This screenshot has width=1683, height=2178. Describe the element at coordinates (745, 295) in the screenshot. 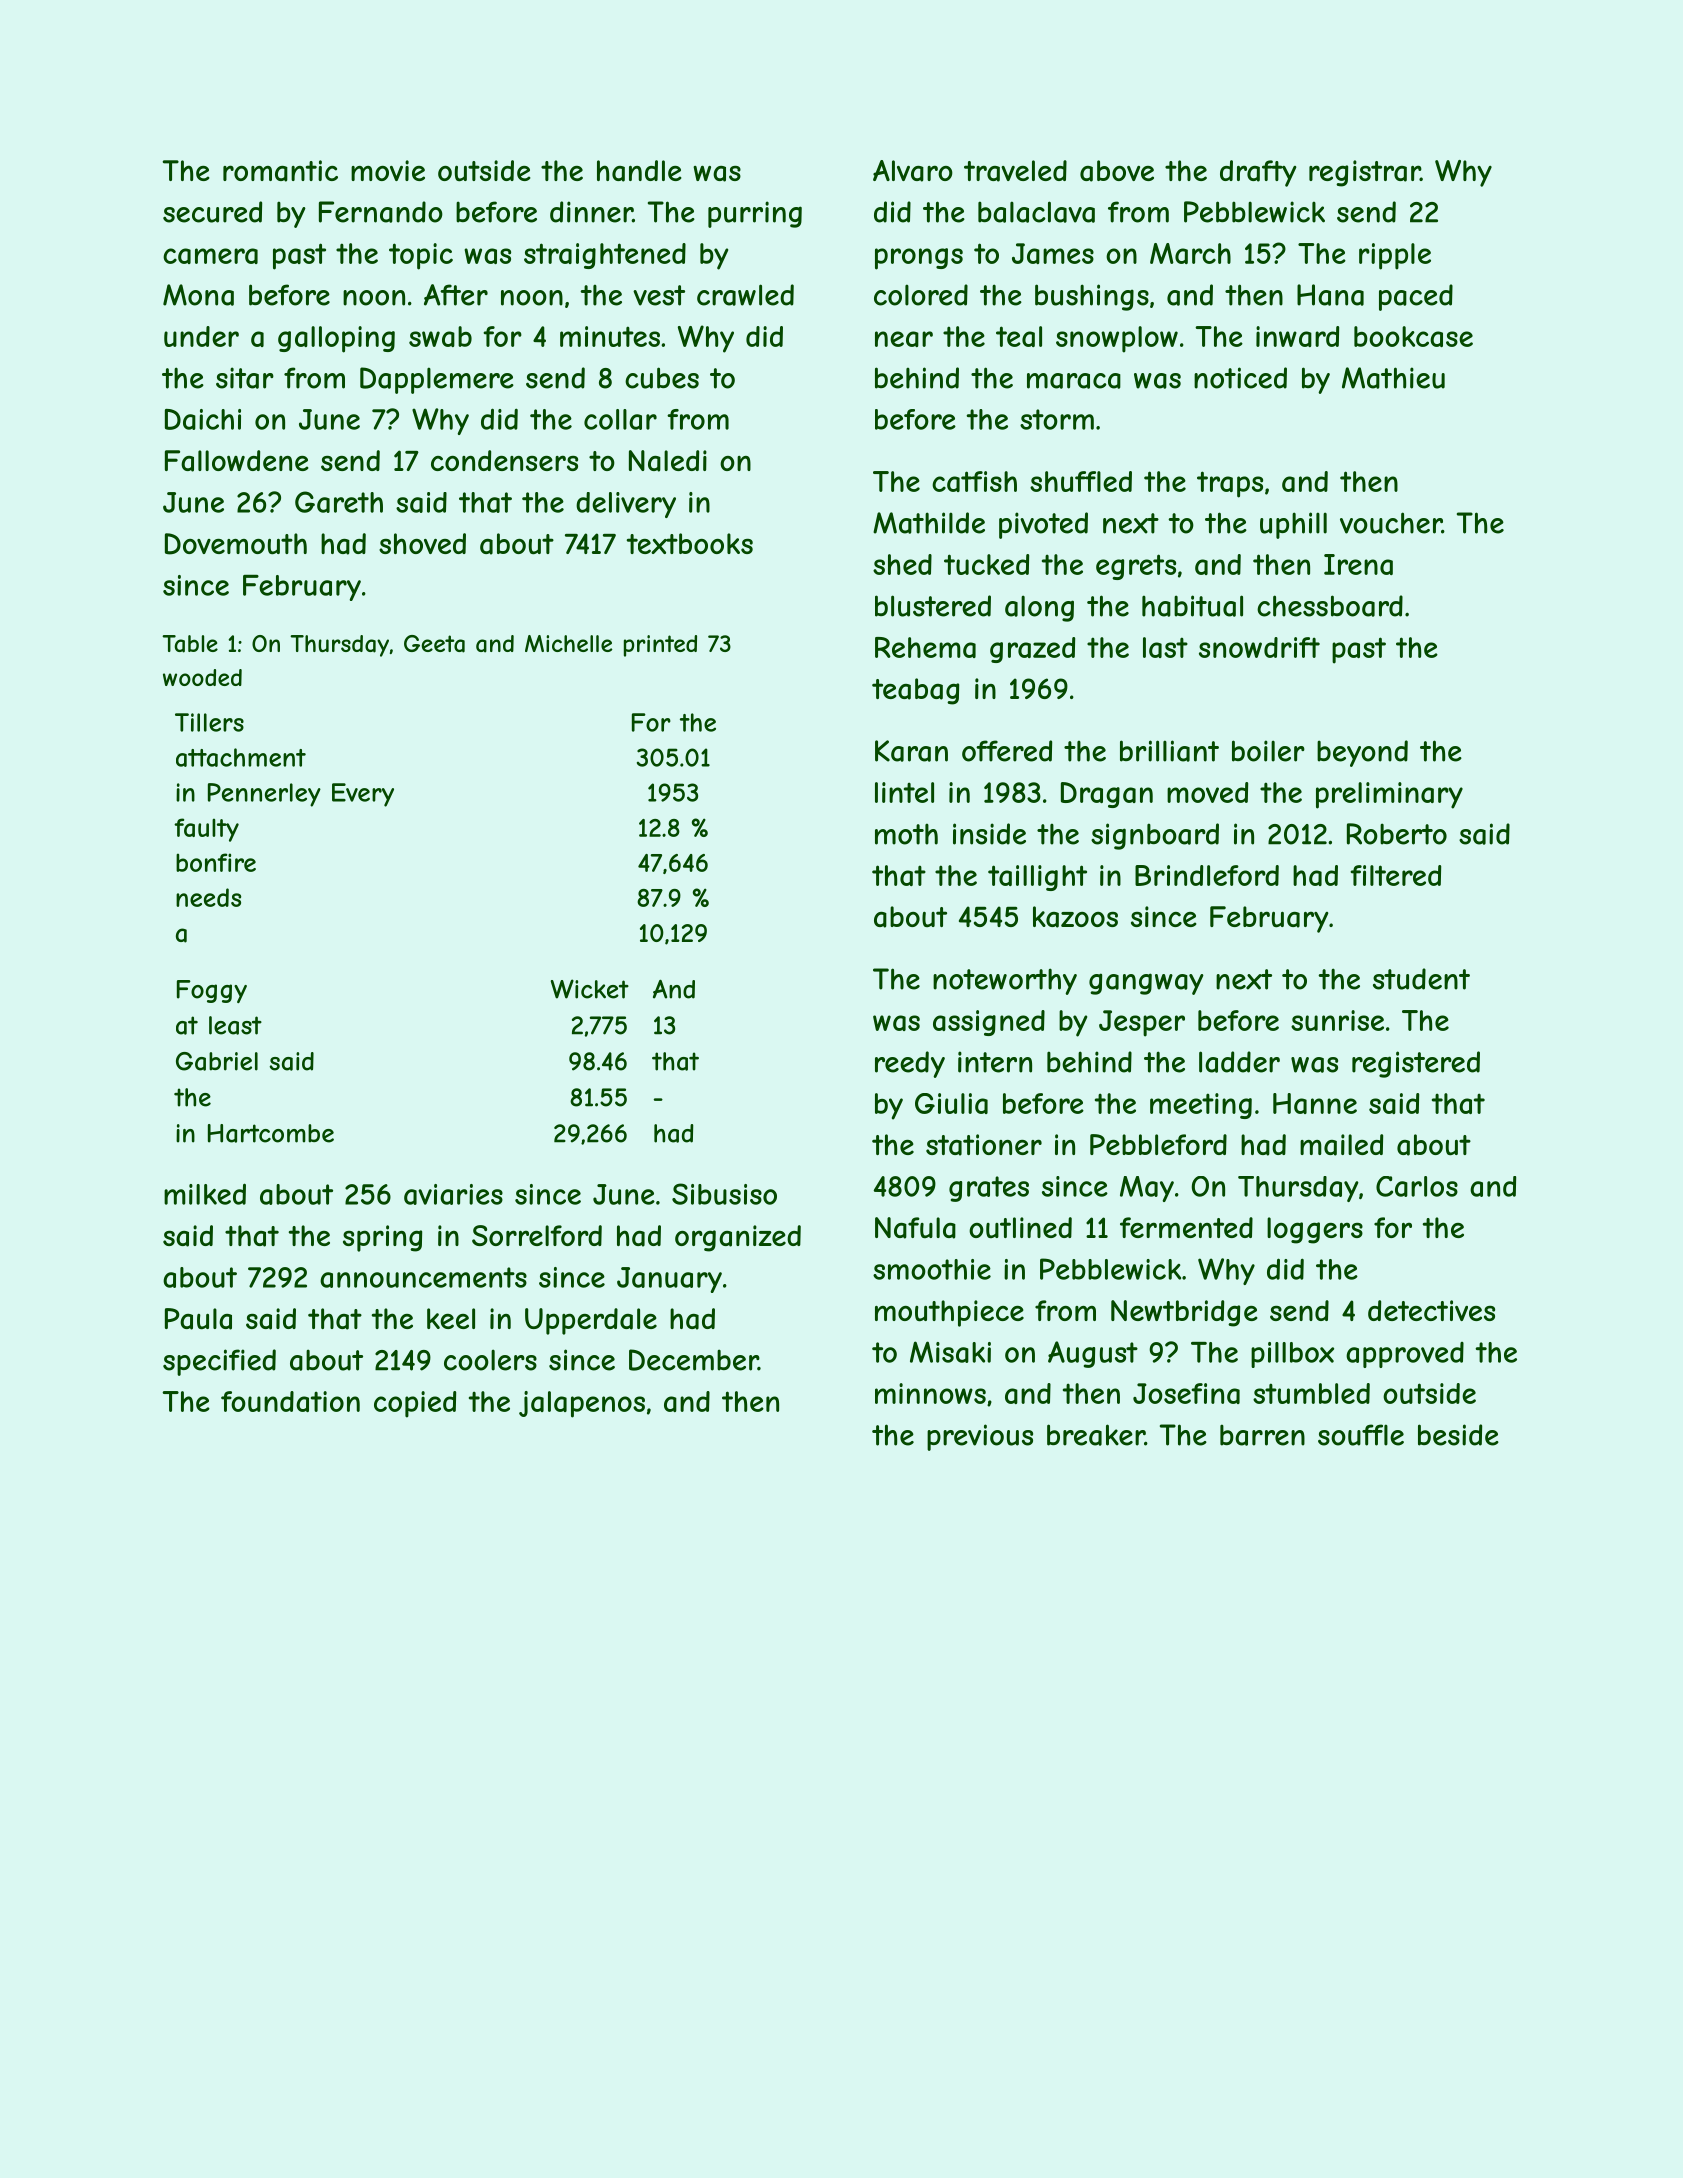

I see `crawled` at that location.
